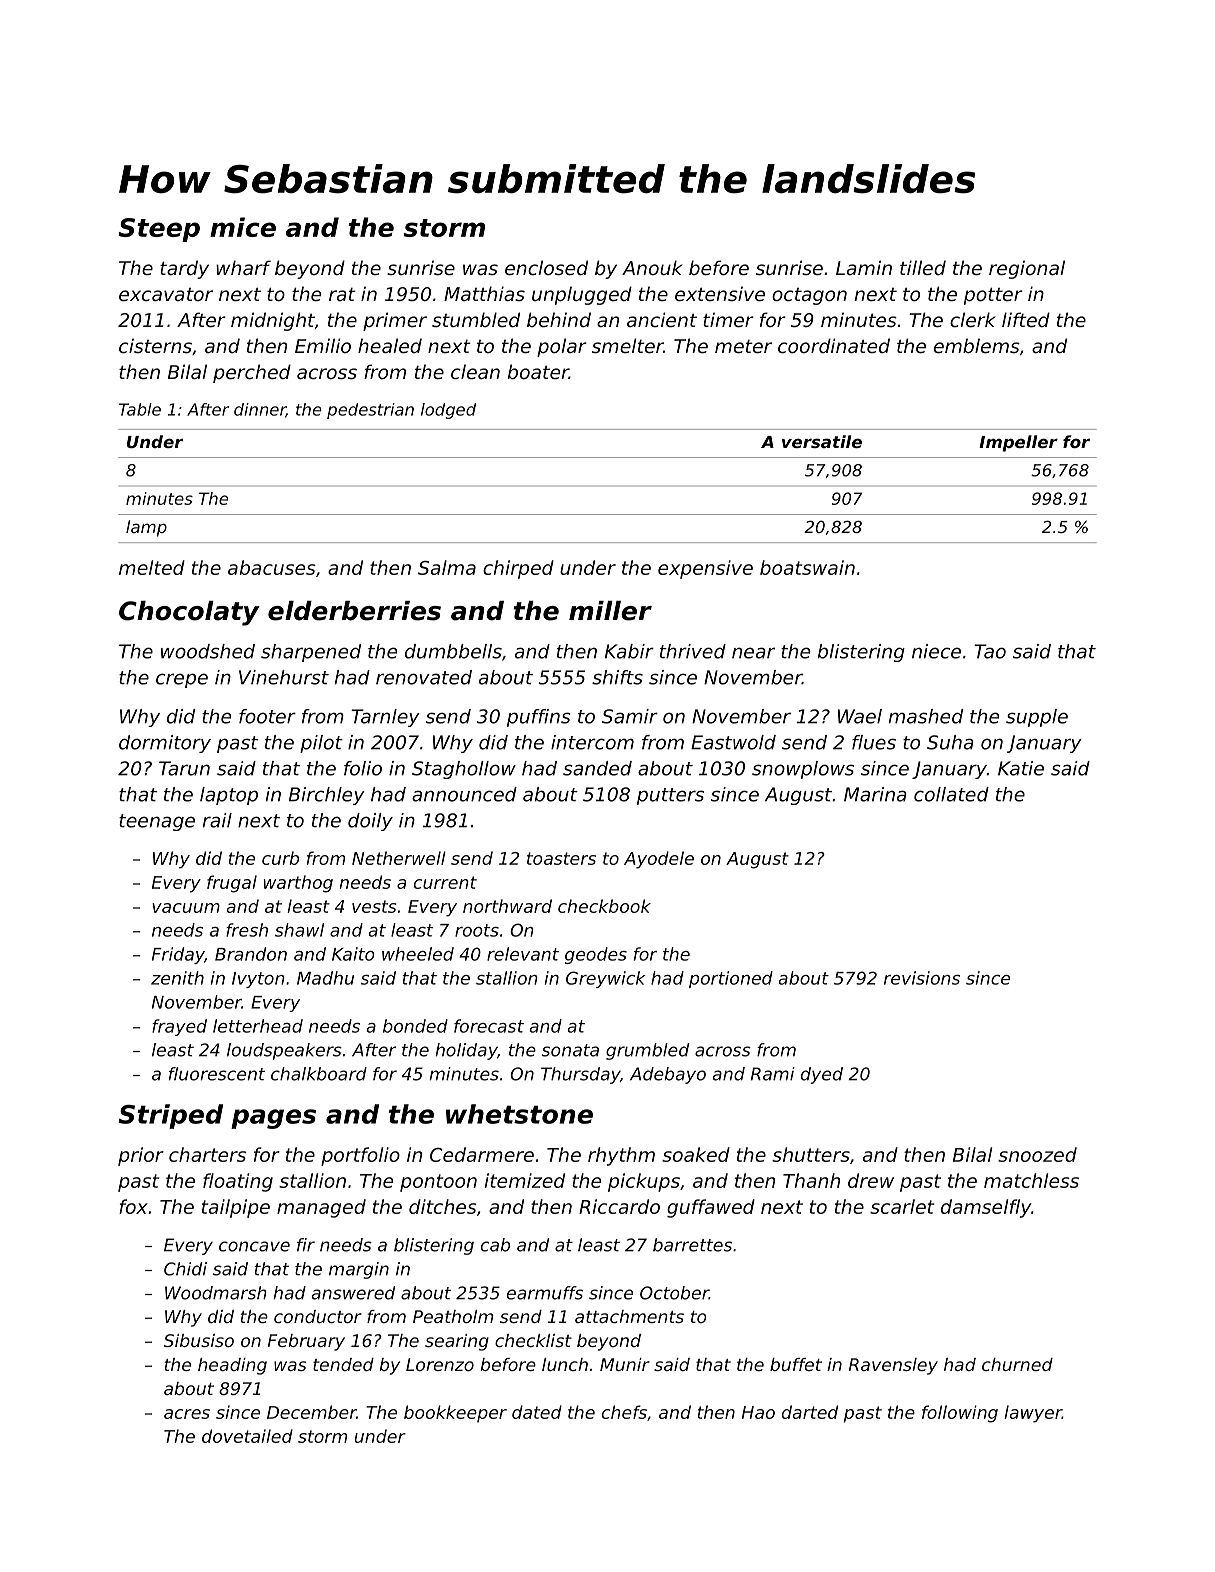 The width and height of the page is (1215, 1572). Describe the element at coordinates (922, 978) in the page. I see `revisions` at that location.
